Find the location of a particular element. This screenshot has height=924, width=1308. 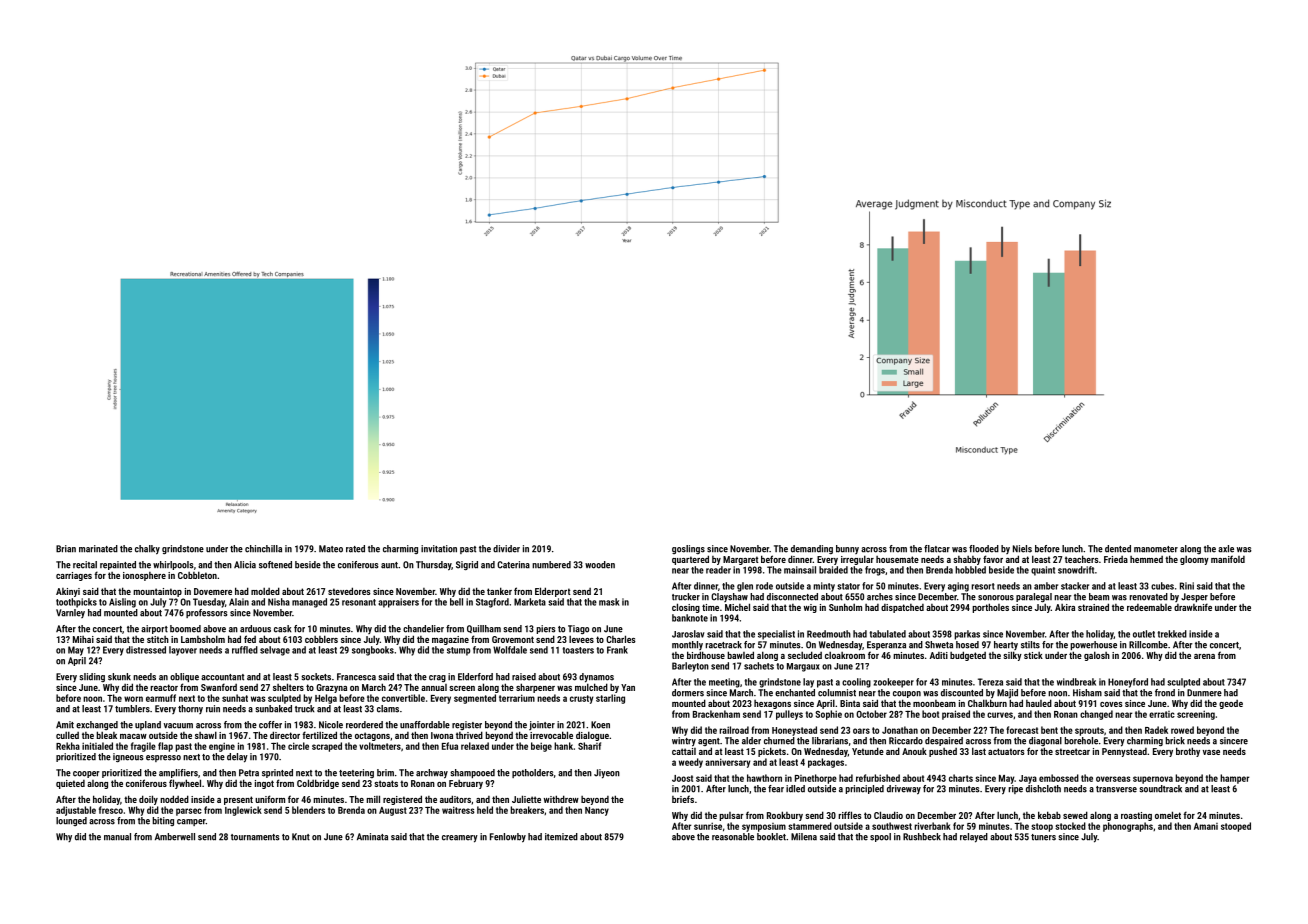

manifold is located at coordinates (1228, 559).
